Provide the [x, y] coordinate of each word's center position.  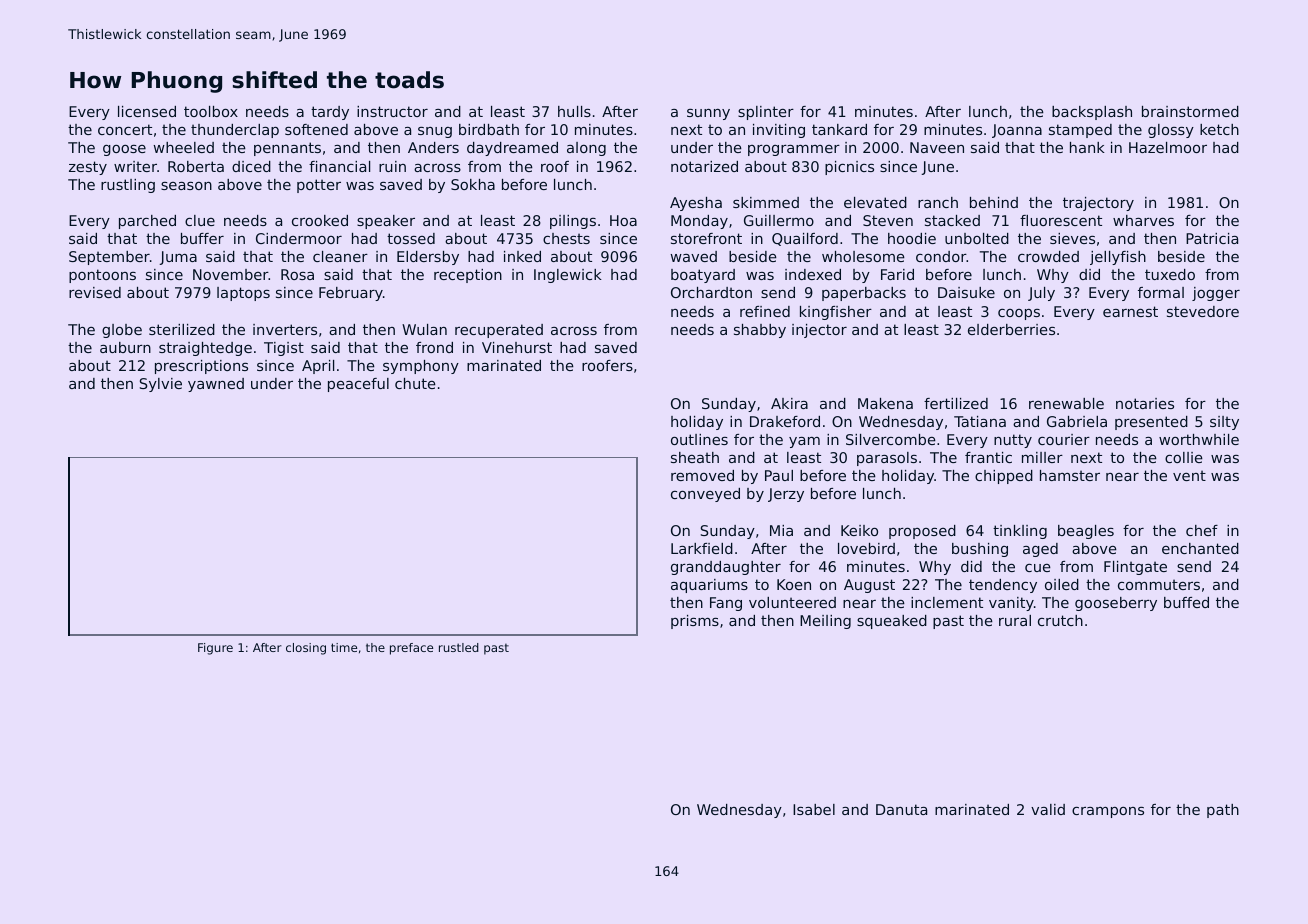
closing [306, 649]
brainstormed [1190, 111]
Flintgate [1135, 568]
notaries [1145, 403]
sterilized [182, 329]
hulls [574, 111]
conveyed [705, 495]
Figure [215, 649]
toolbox [211, 111]
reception [468, 276]
